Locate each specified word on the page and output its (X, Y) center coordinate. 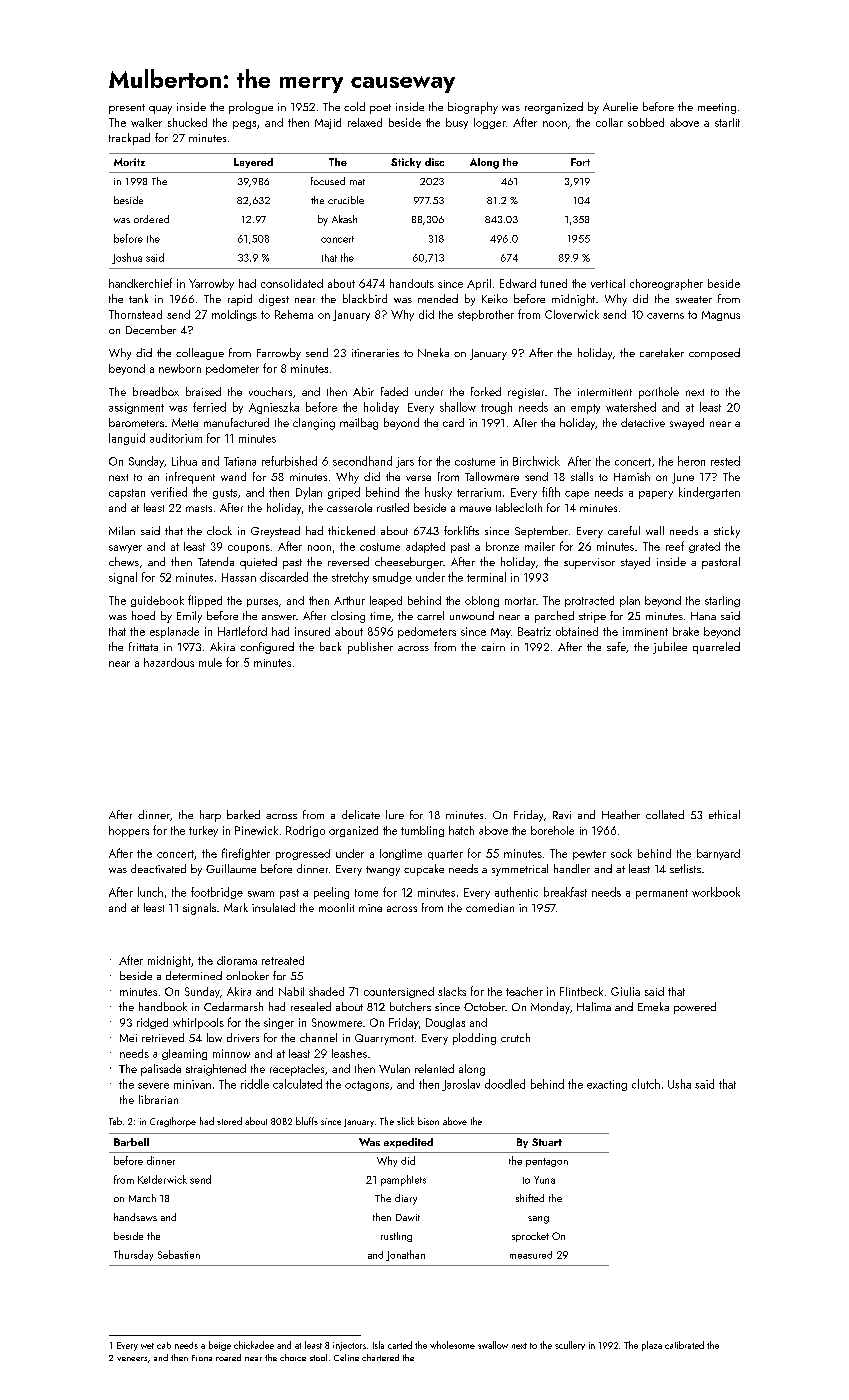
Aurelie (620, 106)
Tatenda (216, 561)
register (526, 393)
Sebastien (179, 1254)
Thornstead (135, 314)
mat (357, 182)
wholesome (452, 1345)
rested (725, 461)
